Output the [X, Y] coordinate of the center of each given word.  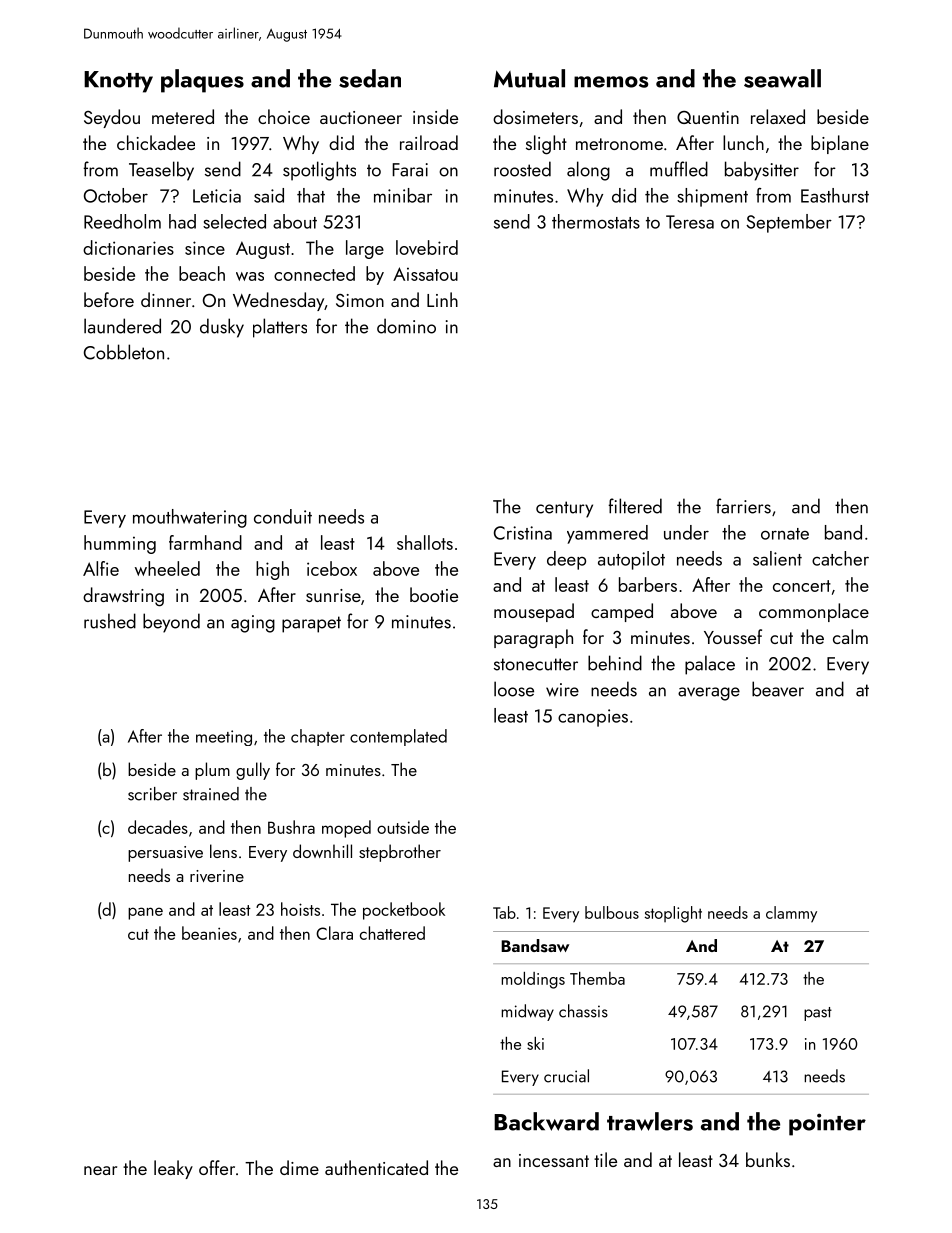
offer [217, 1167]
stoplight [673, 914]
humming [120, 544]
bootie [434, 594]
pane [145, 913]
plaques [202, 81]
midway [527, 1012]
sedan [370, 78]
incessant [554, 1160]
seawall [782, 78]
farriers [743, 506]
